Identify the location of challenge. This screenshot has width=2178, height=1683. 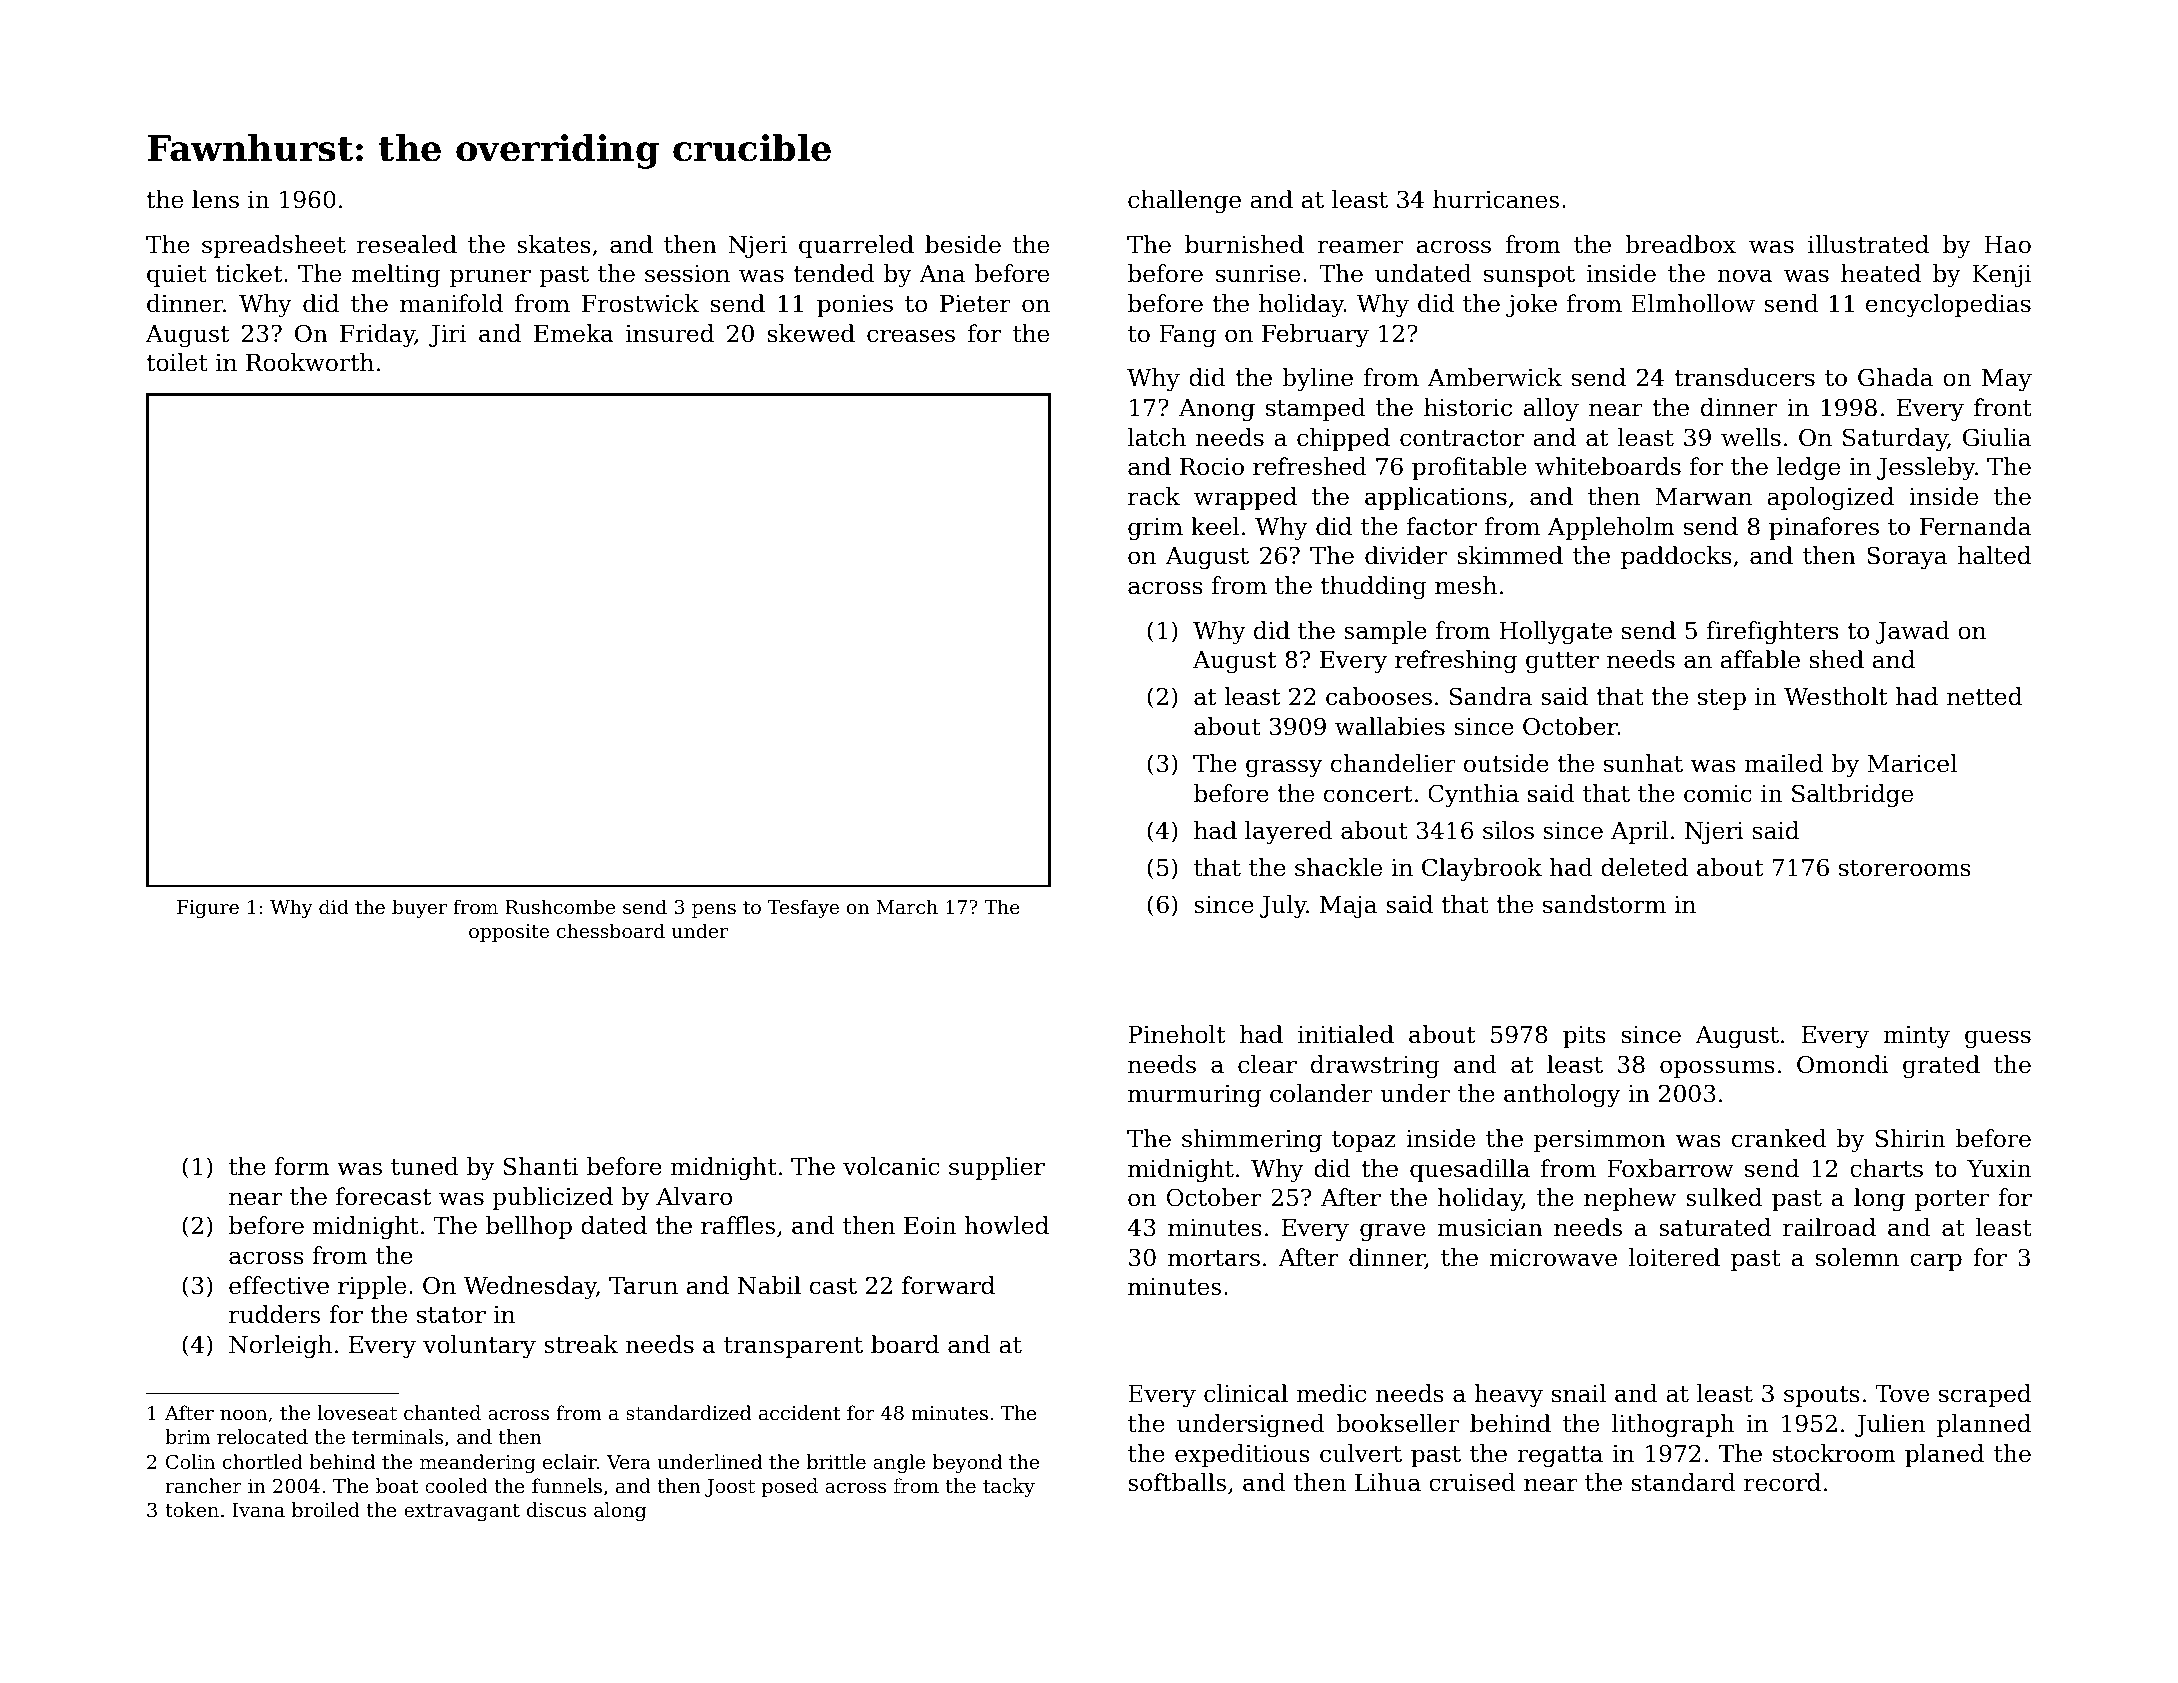
(1184, 201).
